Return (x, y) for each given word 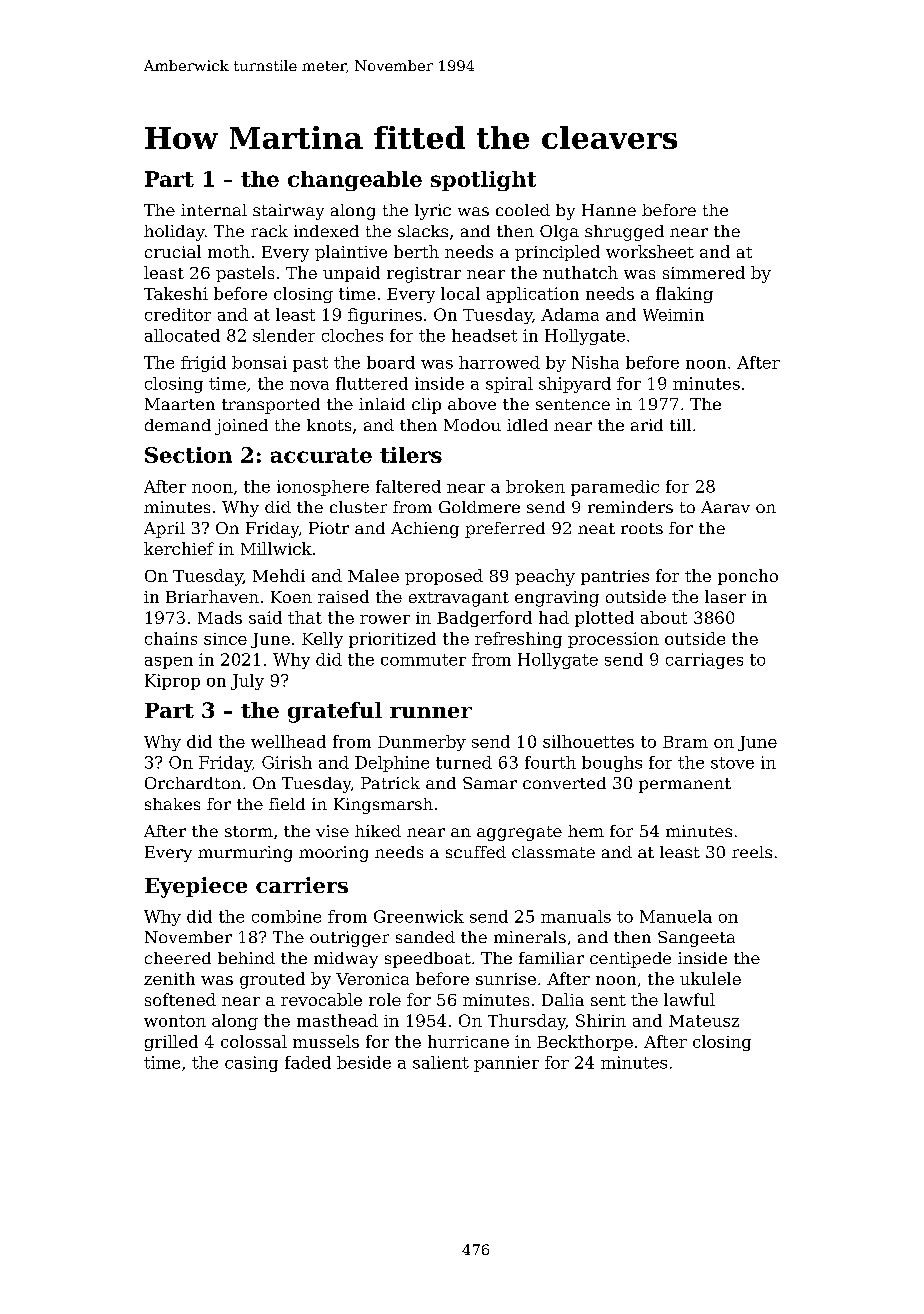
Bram (685, 742)
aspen (169, 663)
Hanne (609, 210)
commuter (423, 660)
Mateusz (704, 1021)
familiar (551, 958)
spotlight (483, 181)
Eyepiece (196, 887)
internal (214, 210)
